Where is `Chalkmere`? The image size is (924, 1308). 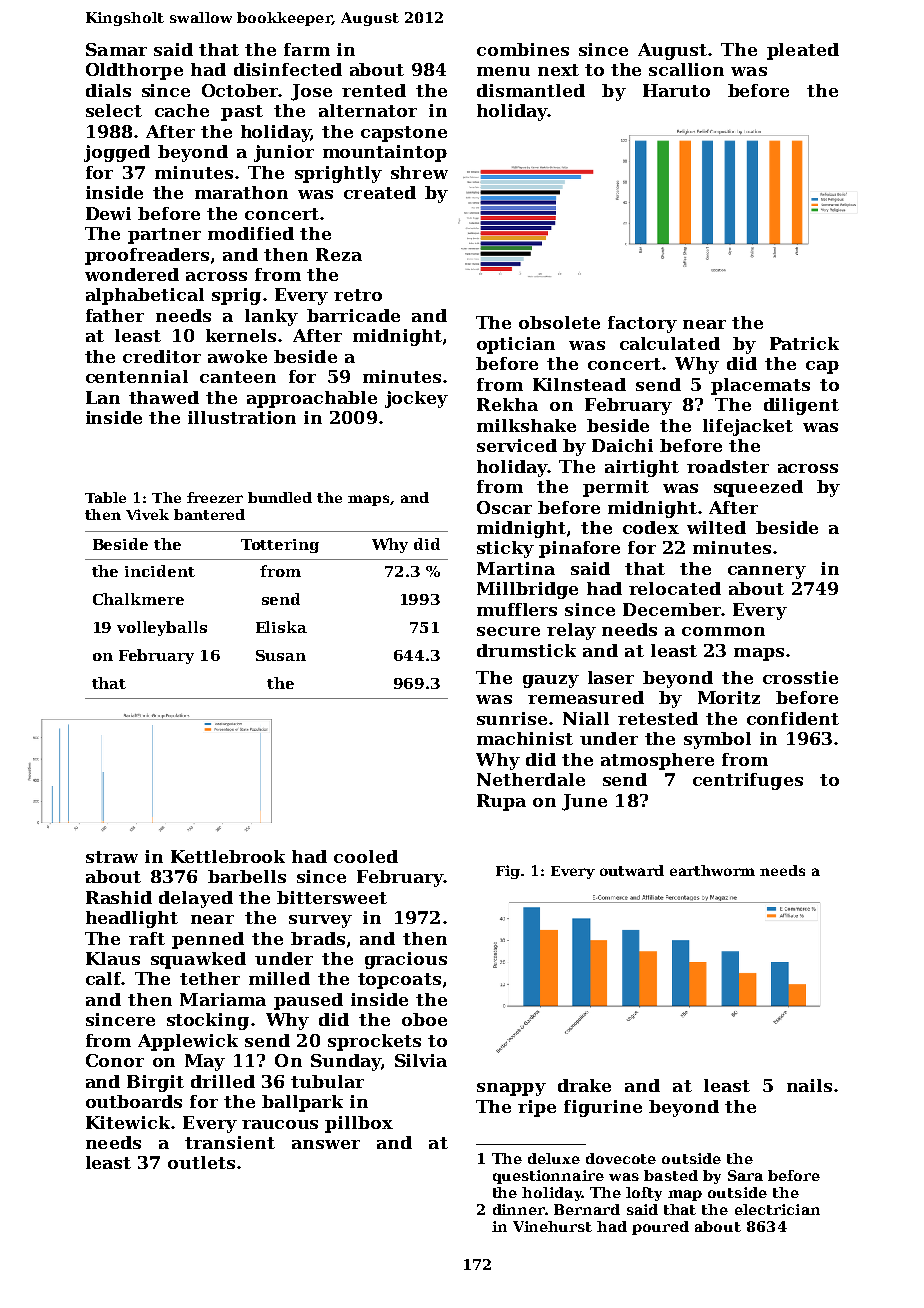
Chalkmere is located at coordinates (138, 599).
